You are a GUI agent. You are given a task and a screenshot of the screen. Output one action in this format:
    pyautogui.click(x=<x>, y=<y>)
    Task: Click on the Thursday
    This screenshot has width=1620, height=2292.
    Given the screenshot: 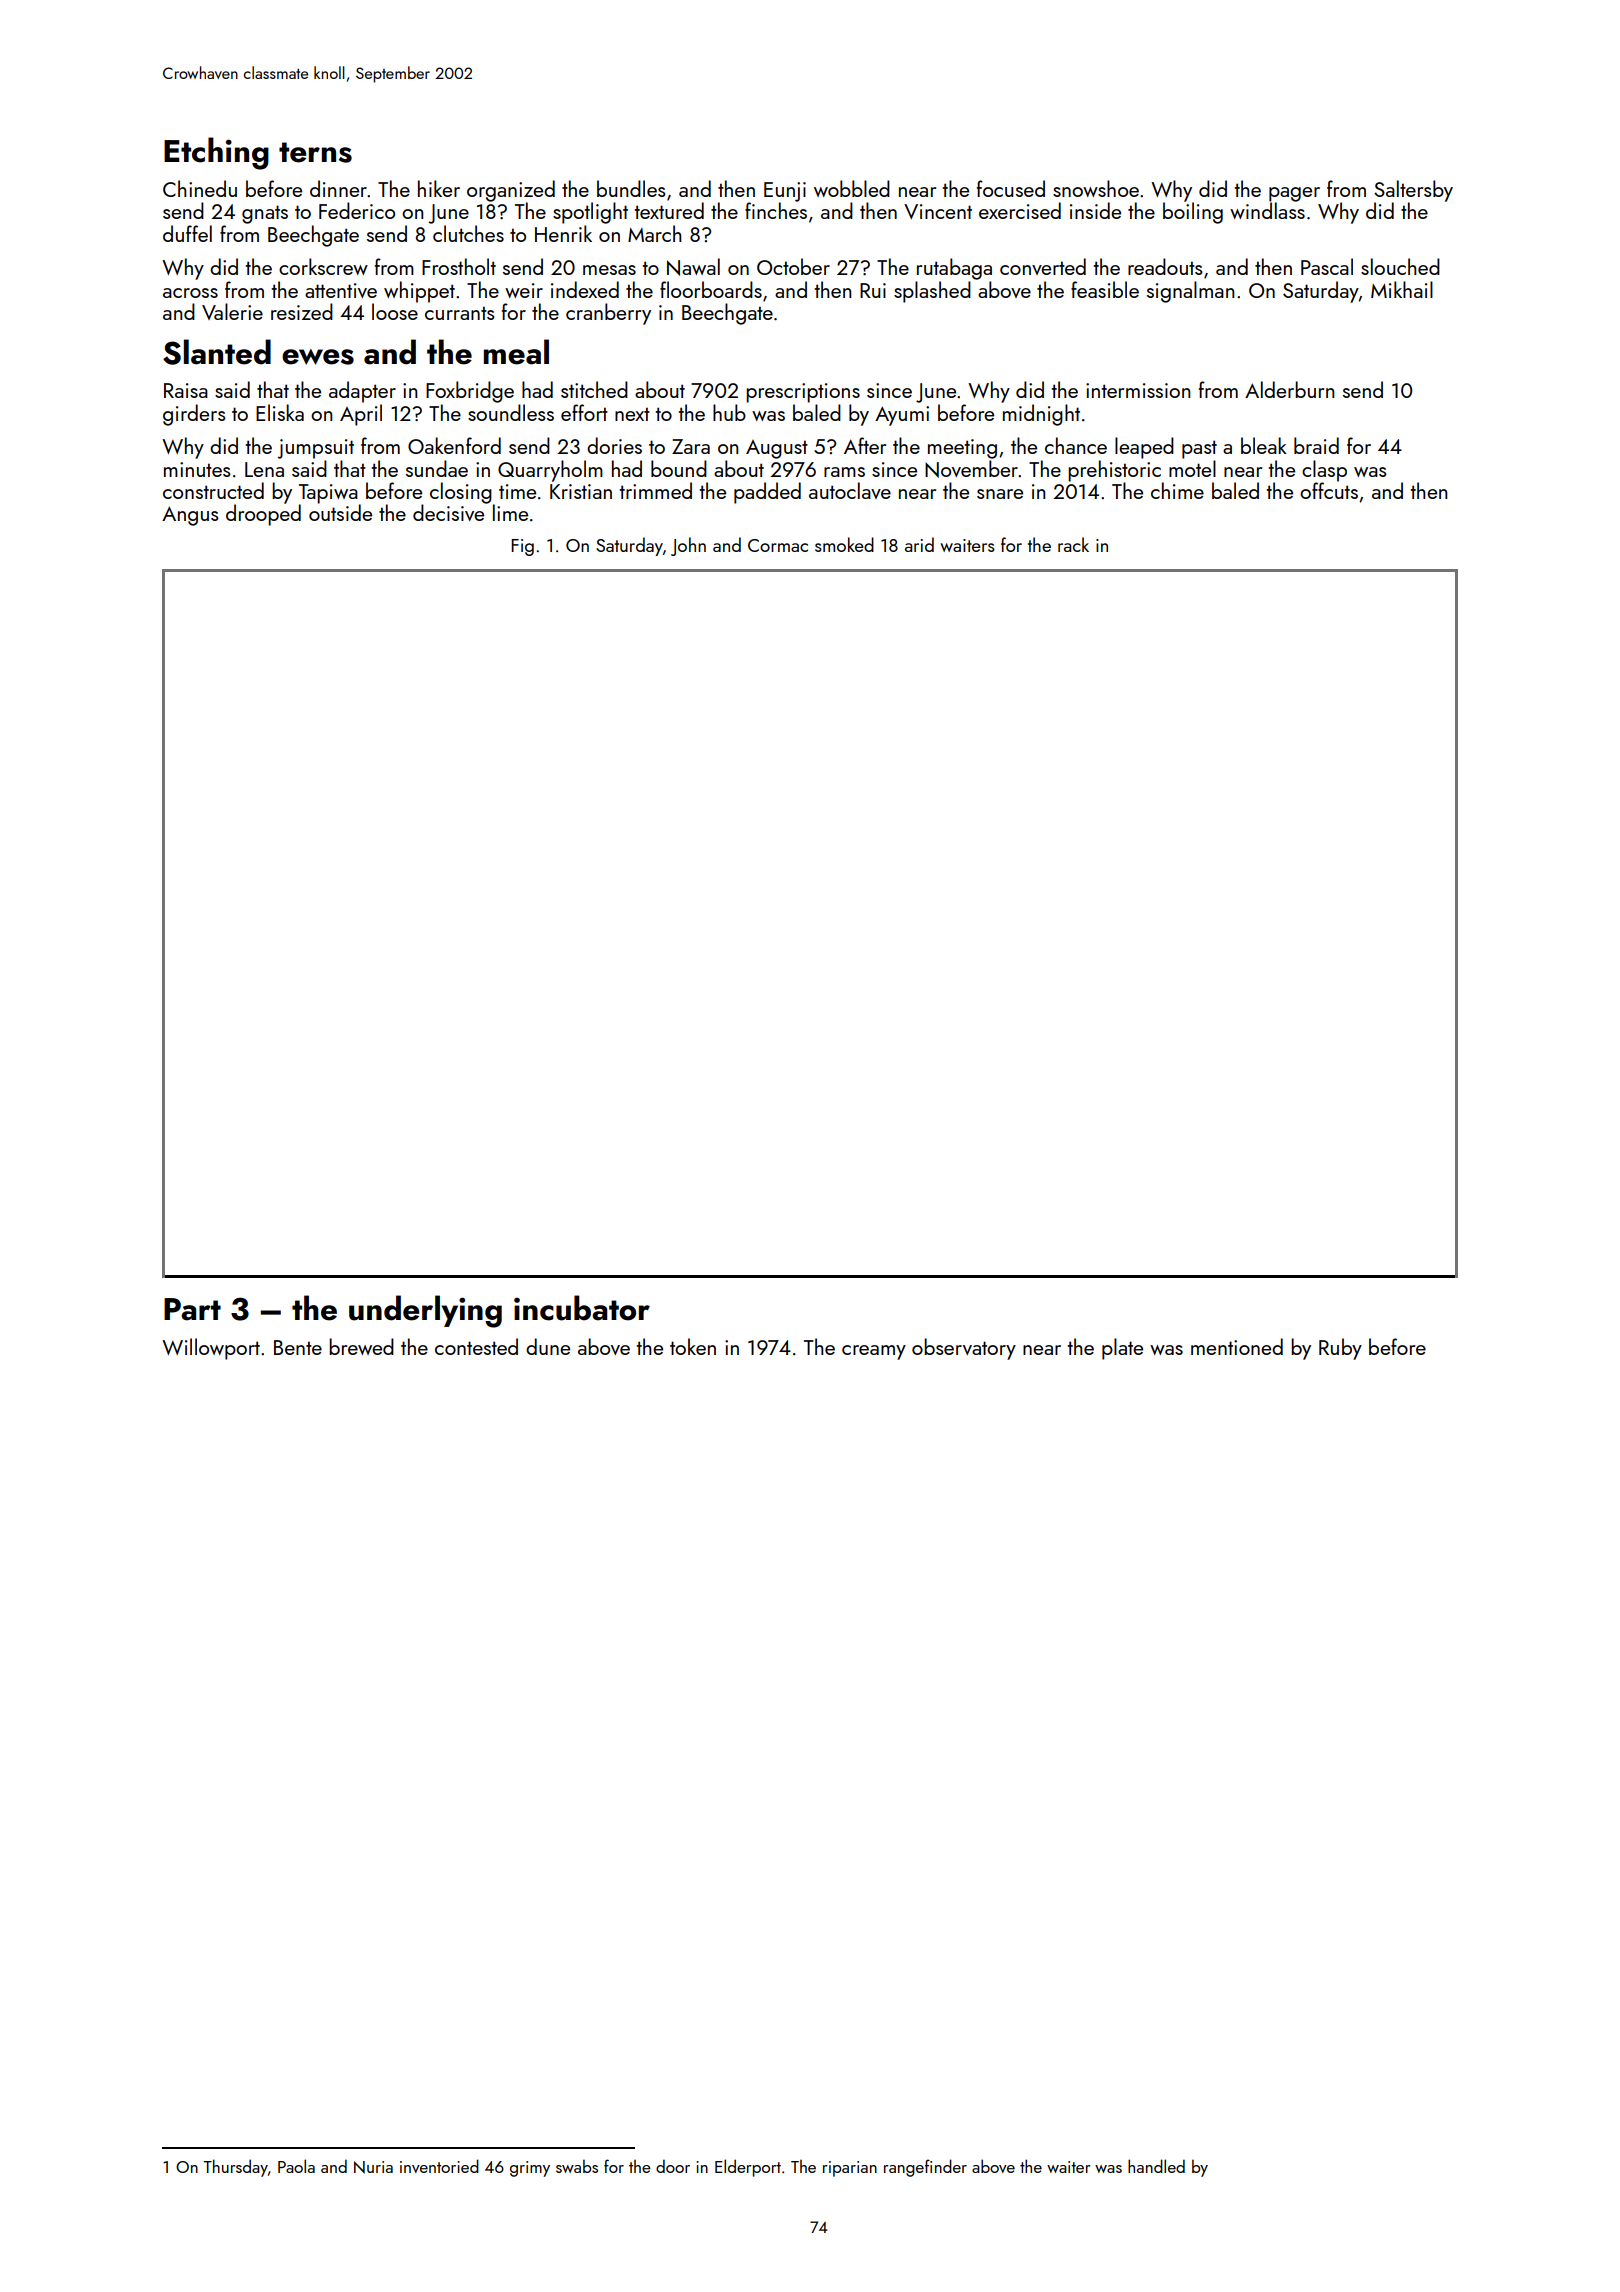 What is the action you would take?
    pyautogui.click(x=235, y=2168)
